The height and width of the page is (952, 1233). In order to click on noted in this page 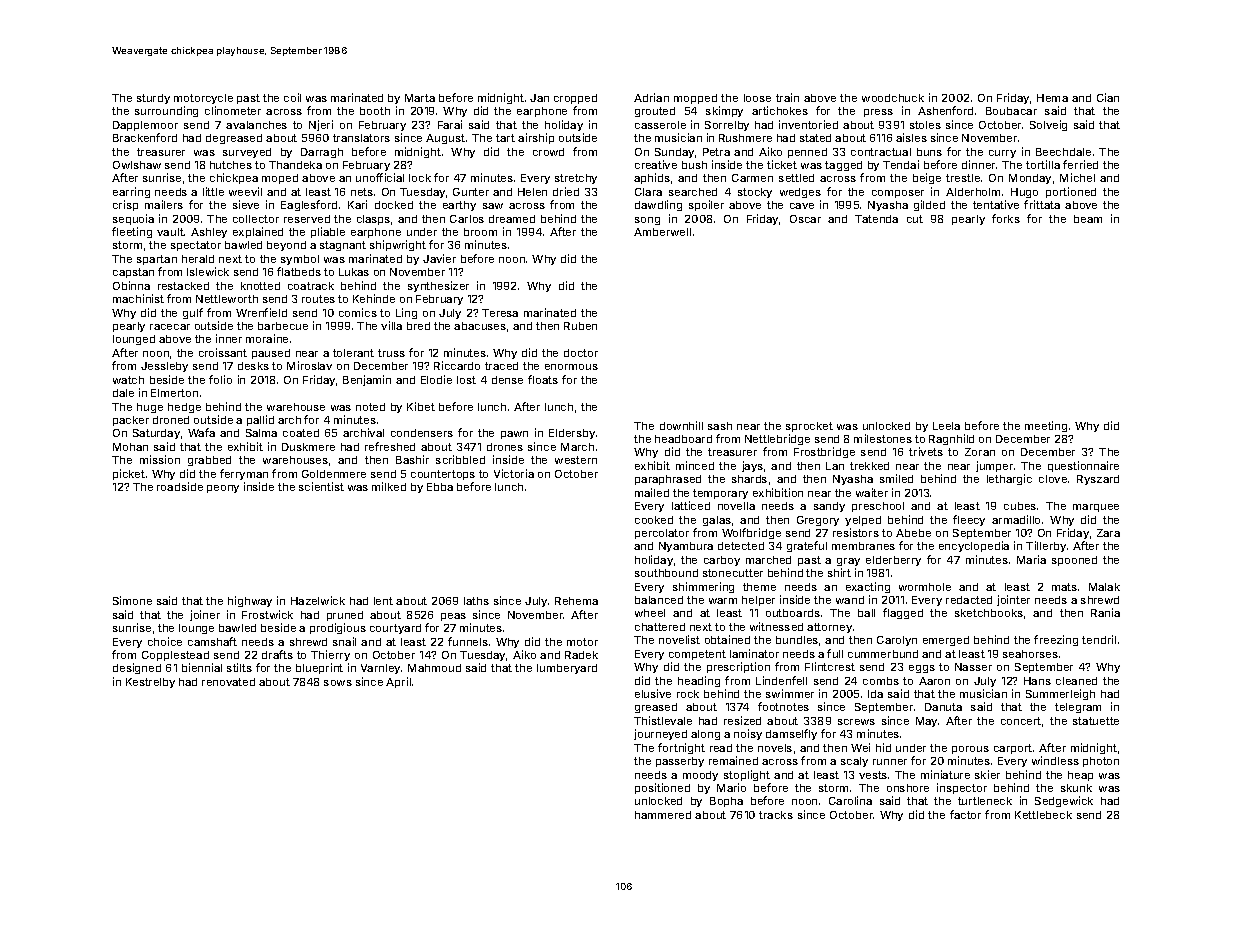, I will do `click(370, 407)`.
